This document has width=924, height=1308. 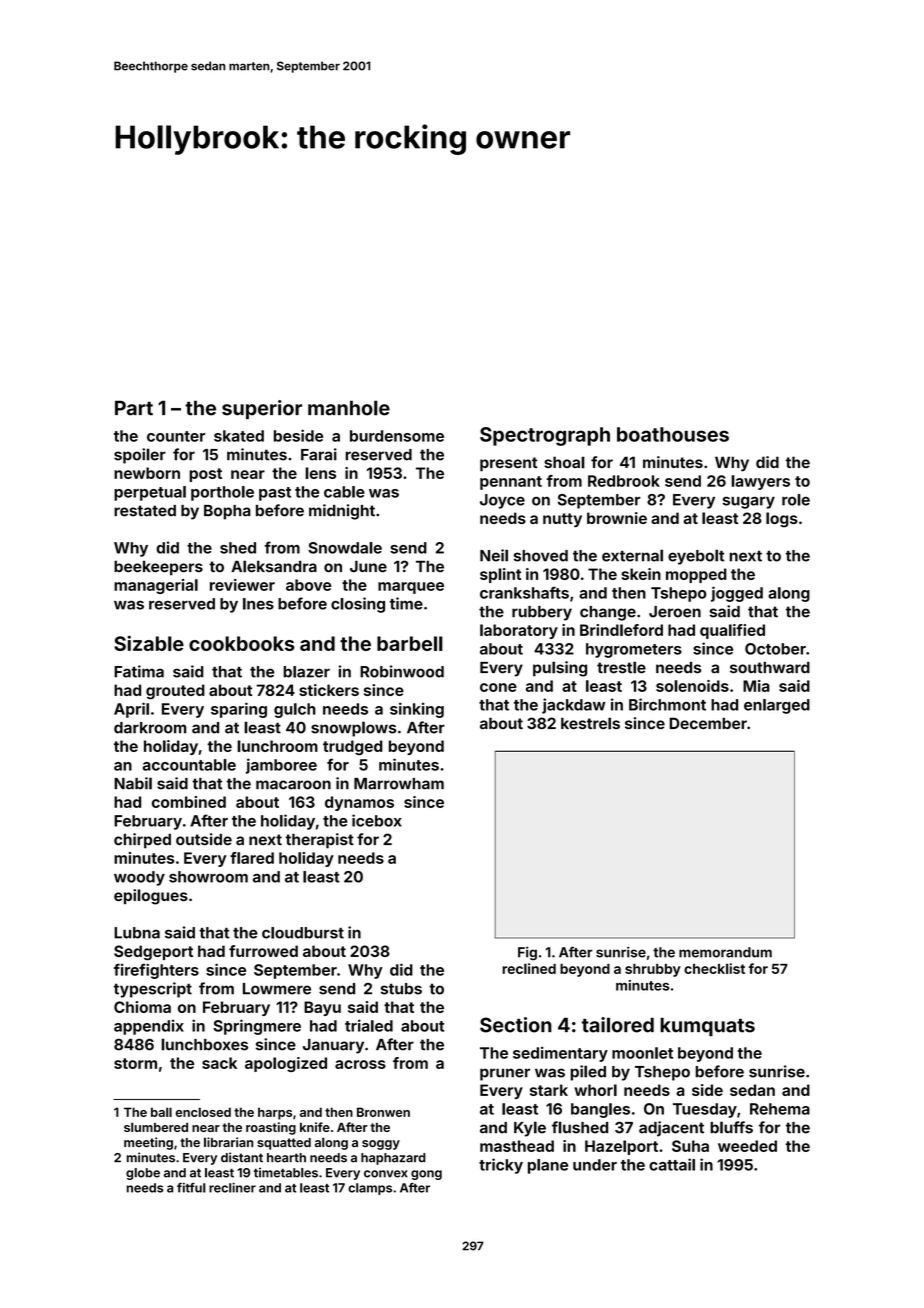 What do you see at coordinates (560, 669) in the document?
I see `pulsing` at bounding box center [560, 669].
